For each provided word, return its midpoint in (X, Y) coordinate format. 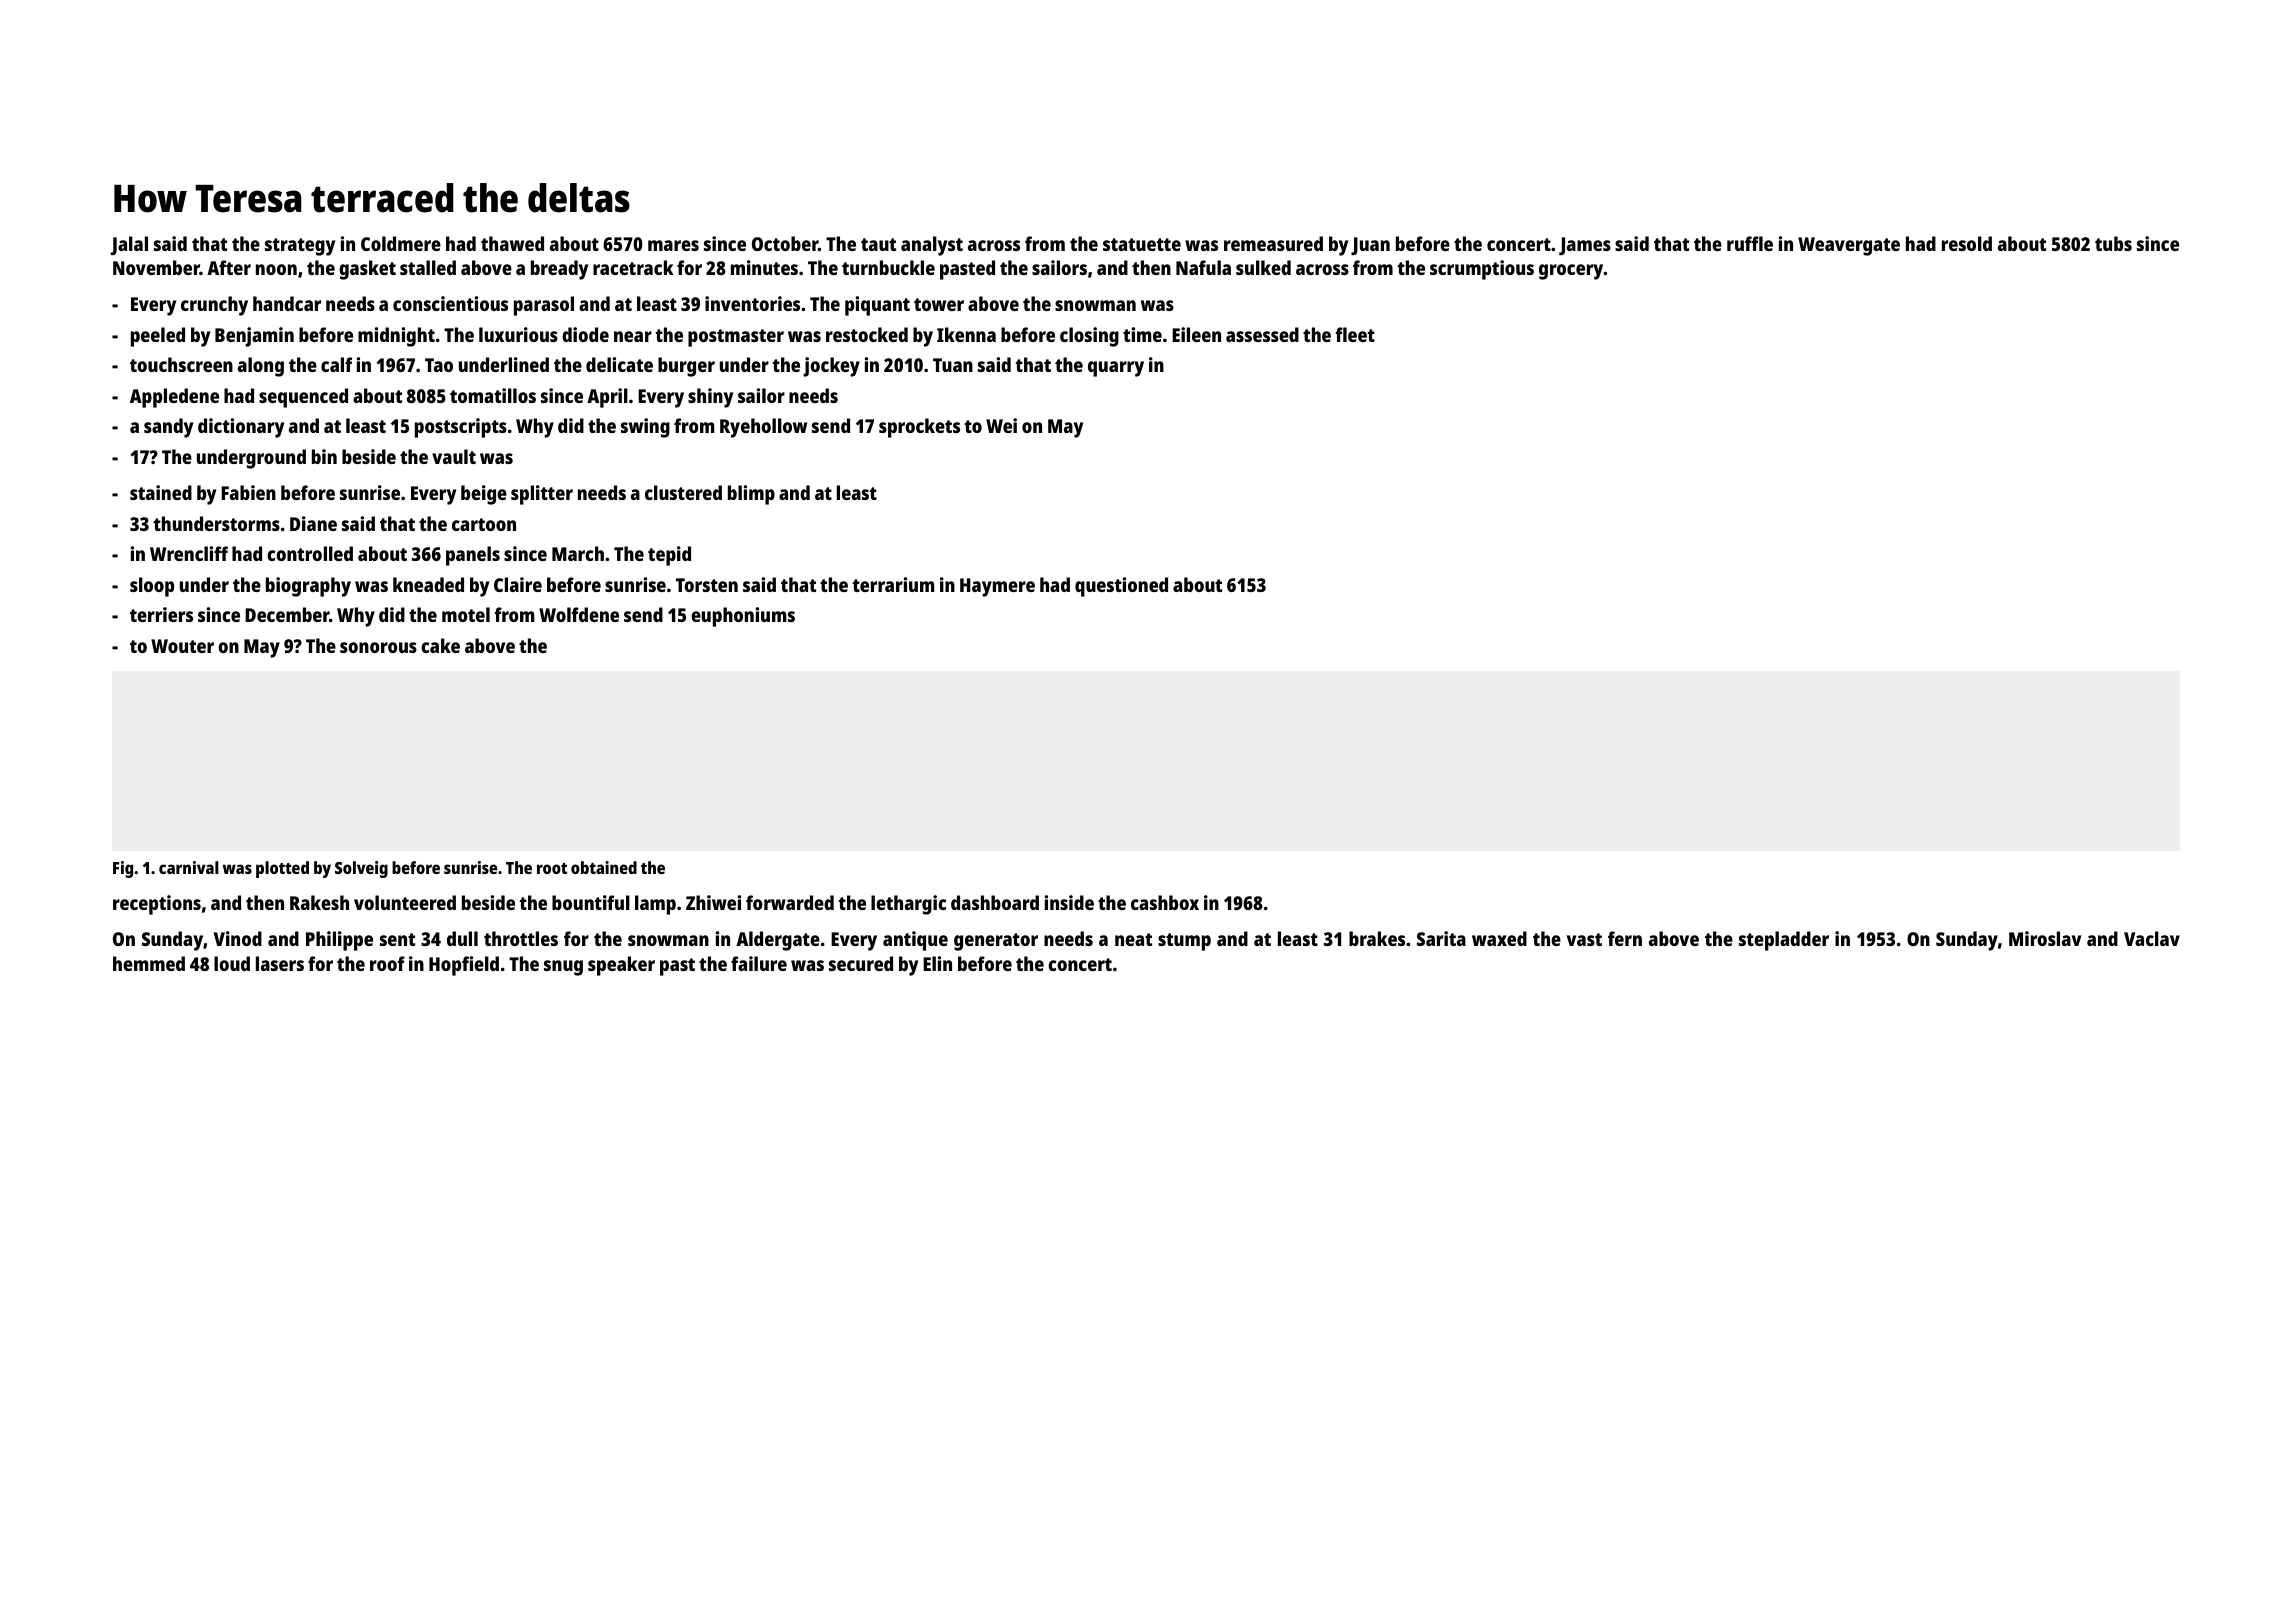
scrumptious (1482, 270)
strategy (300, 247)
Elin (937, 963)
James (1585, 246)
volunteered (405, 902)
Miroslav (2045, 938)
